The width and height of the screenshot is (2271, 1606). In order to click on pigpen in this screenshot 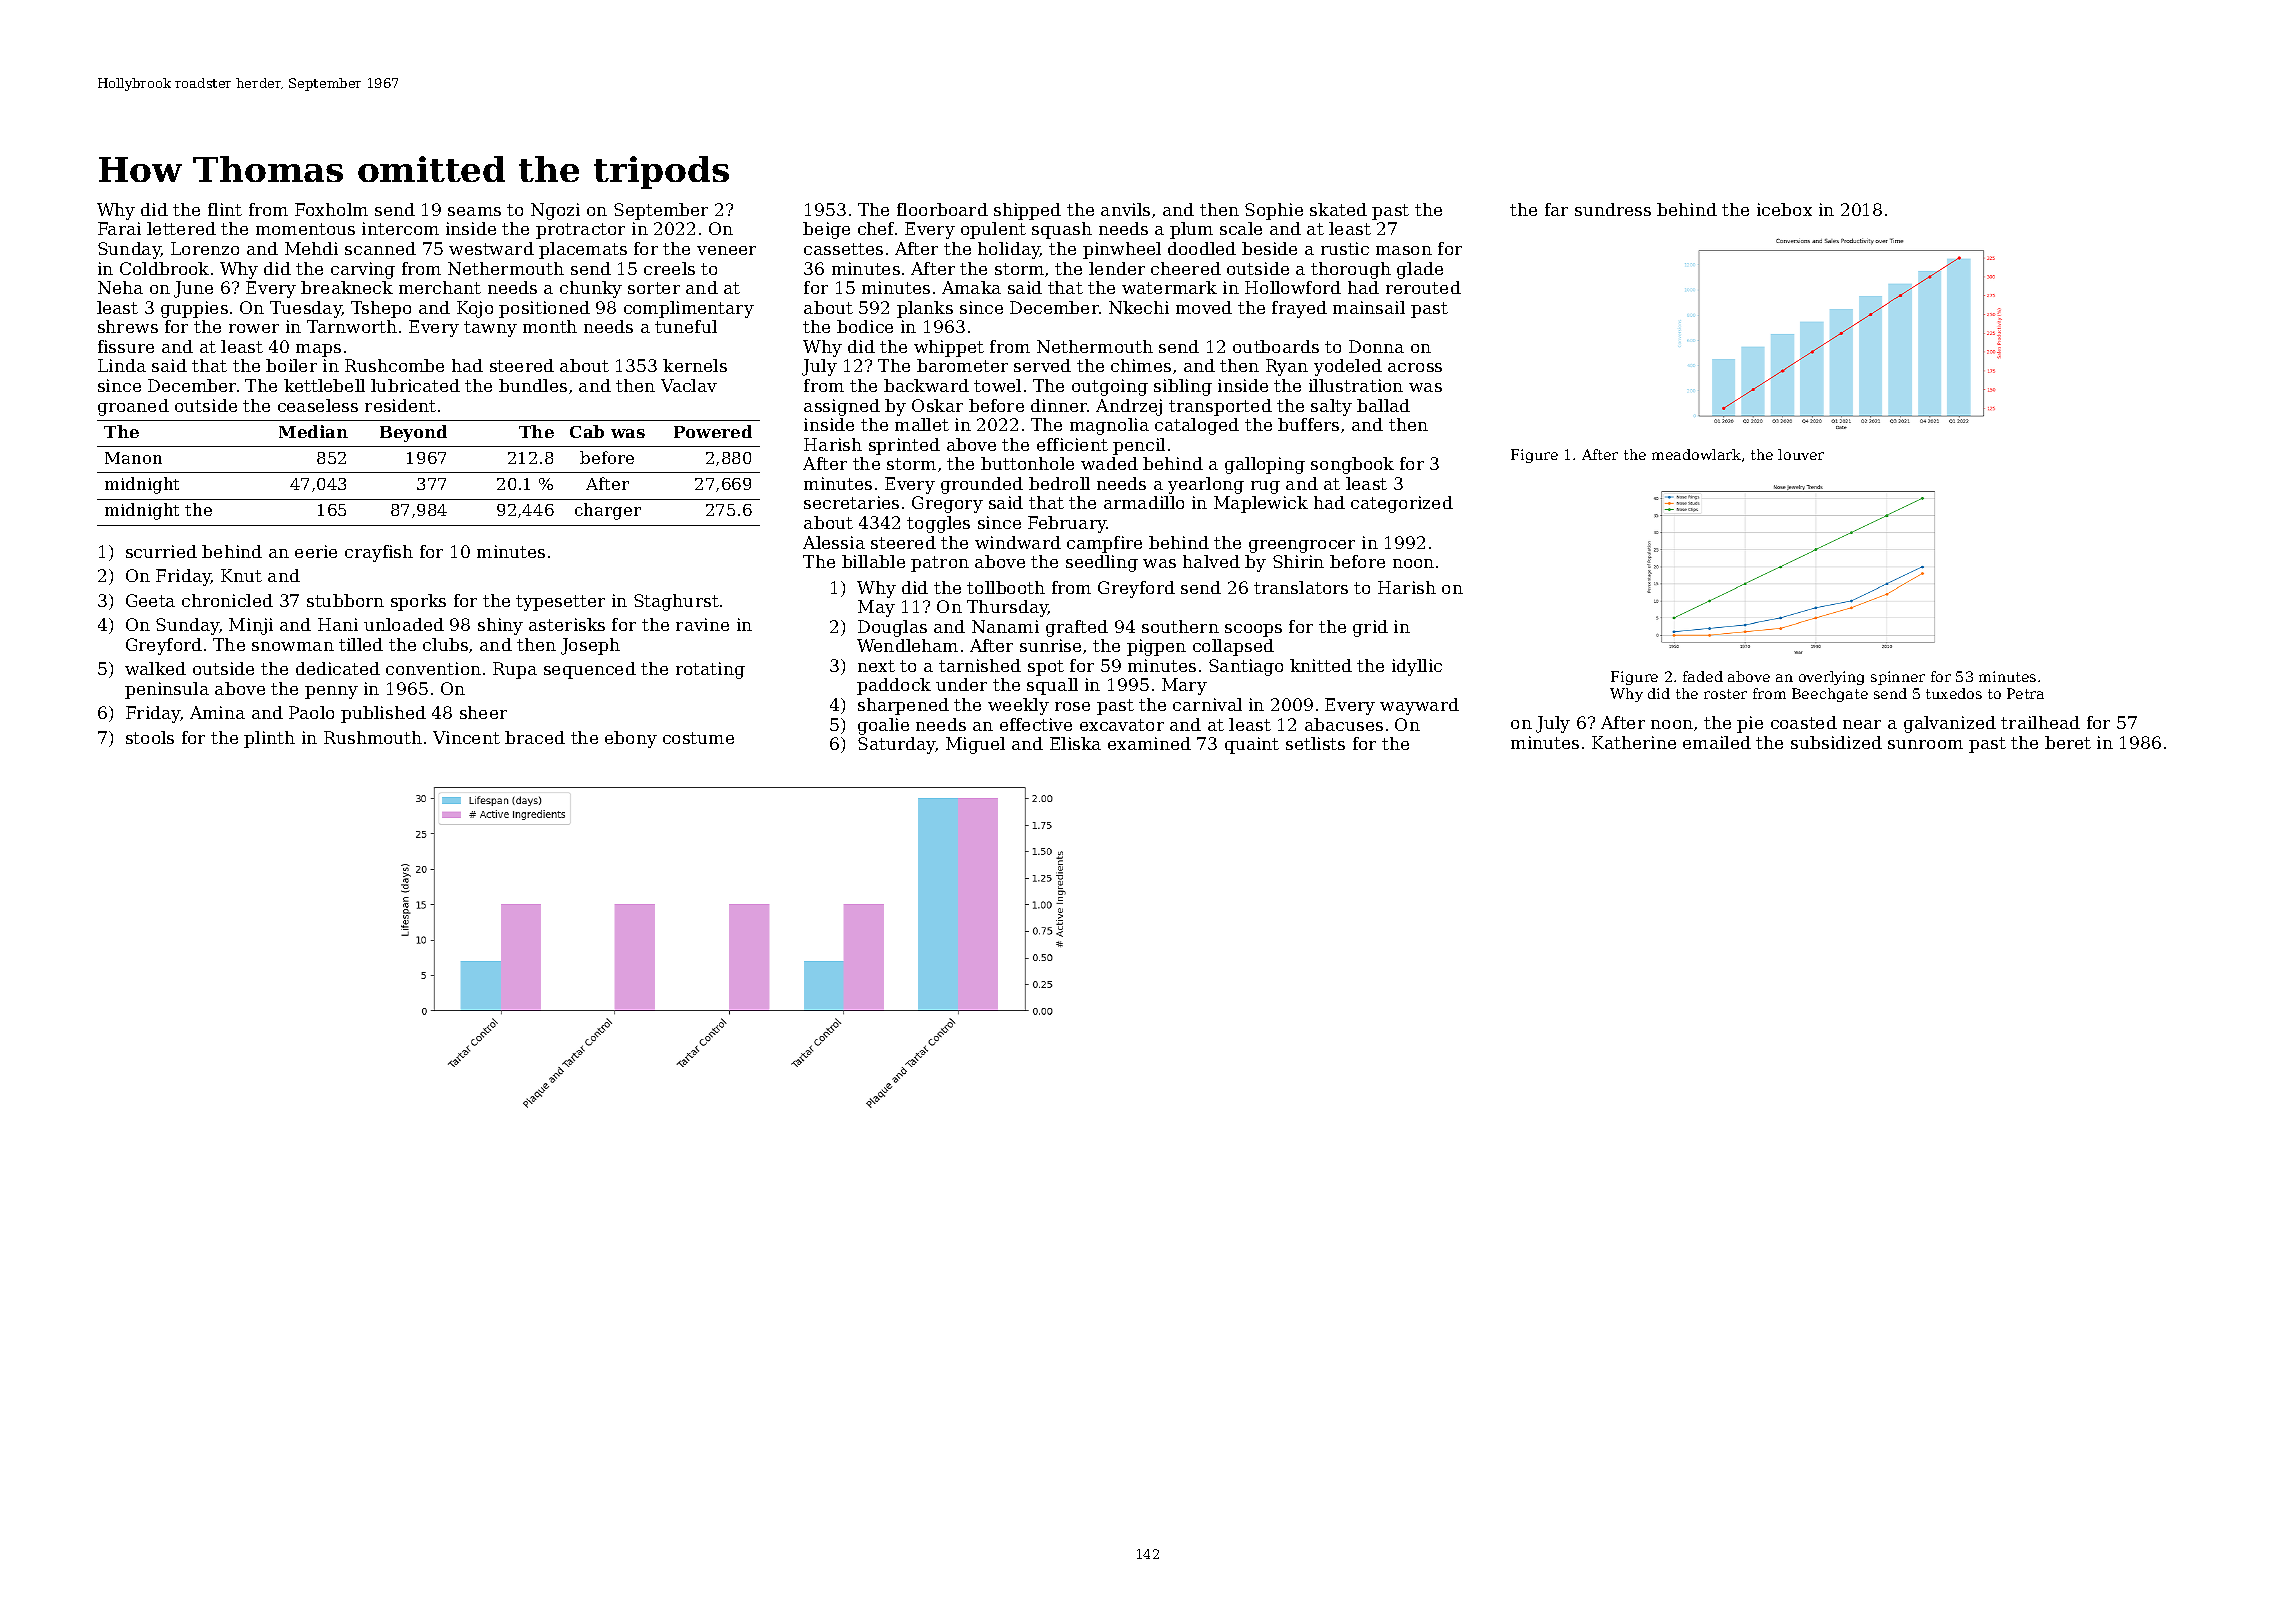, I will do `click(1156, 647)`.
